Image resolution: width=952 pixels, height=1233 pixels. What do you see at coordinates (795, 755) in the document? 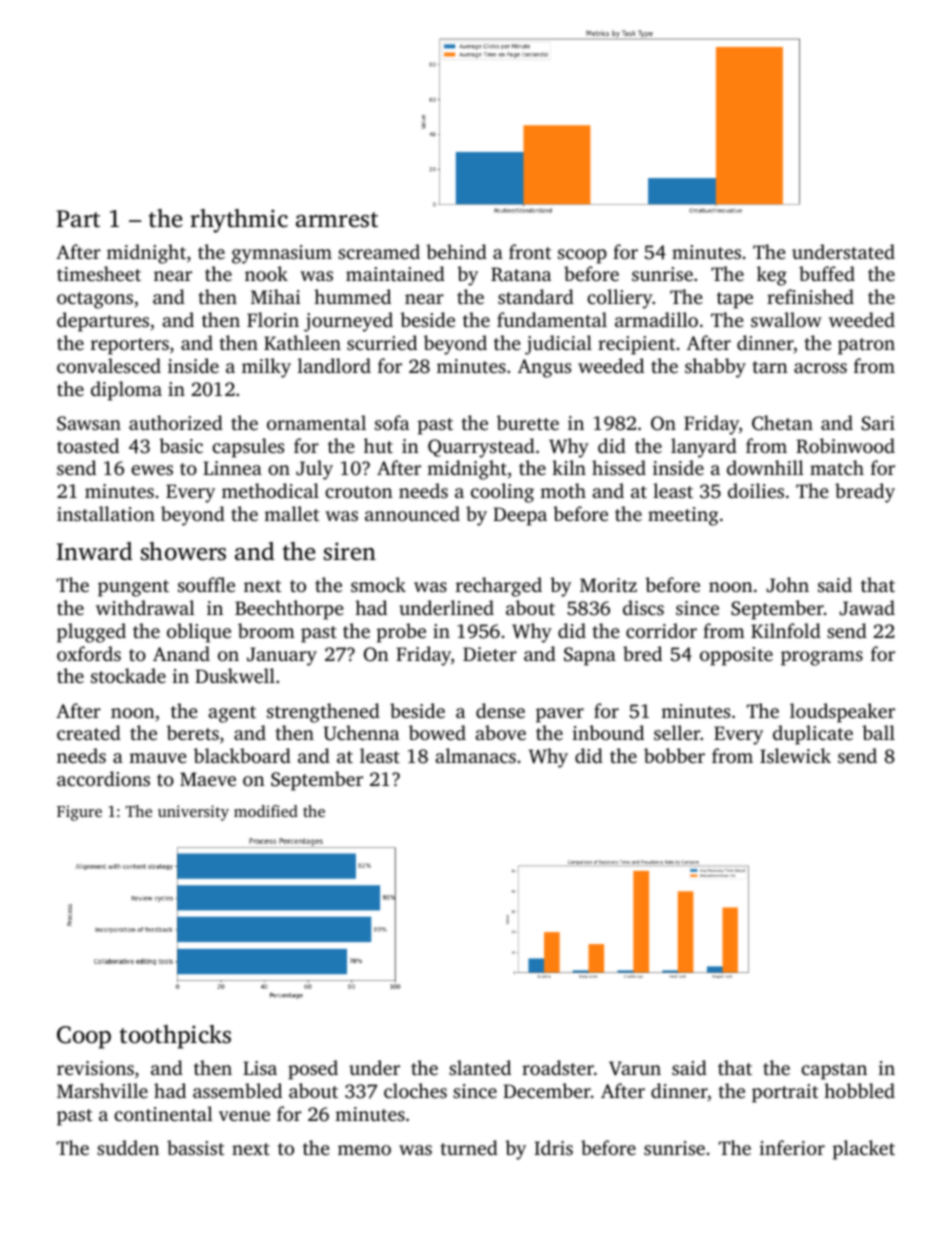
I see `Islewick` at bounding box center [795, 755].
